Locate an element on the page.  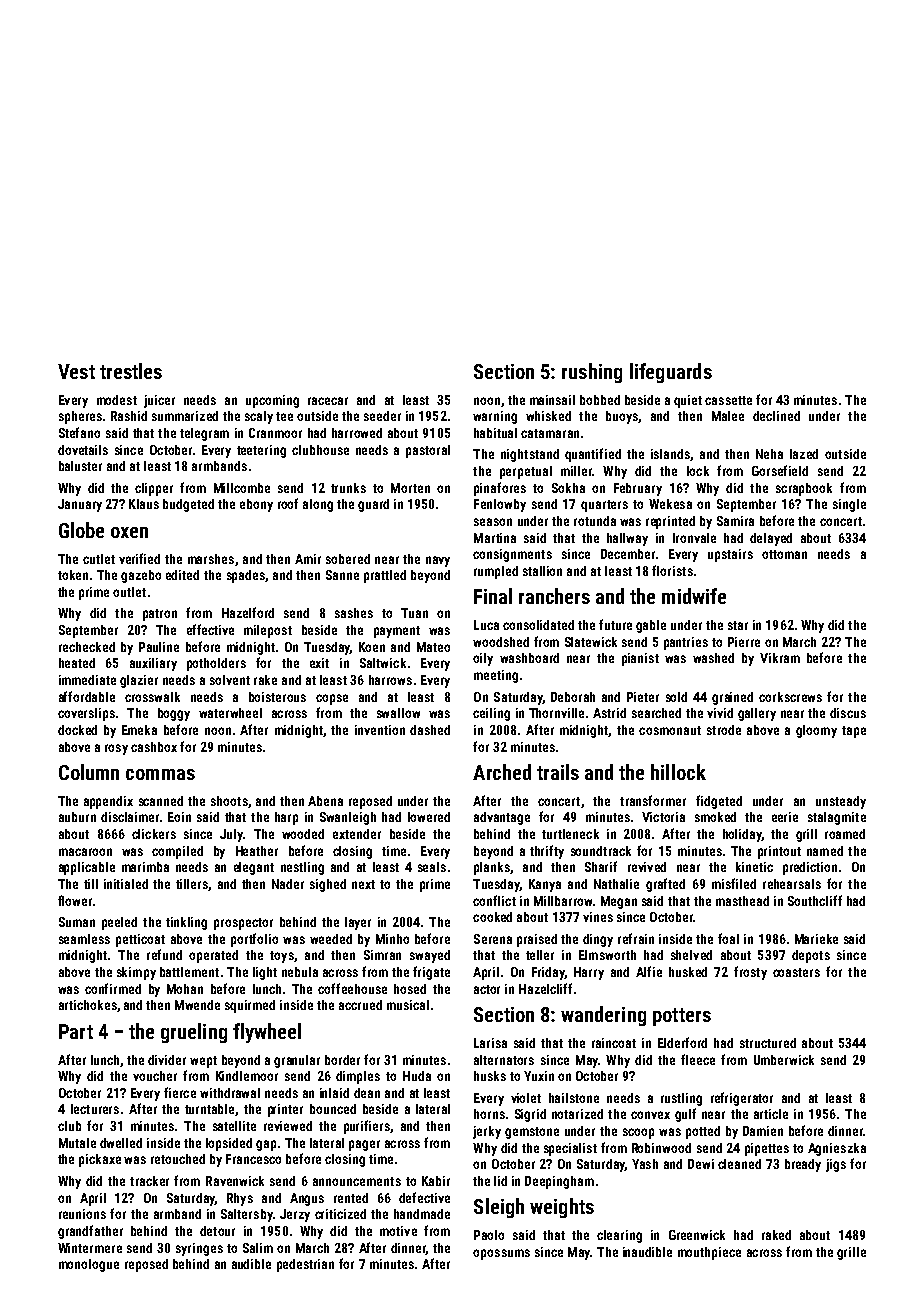
Pauline is located at coordinates (159, 647).
